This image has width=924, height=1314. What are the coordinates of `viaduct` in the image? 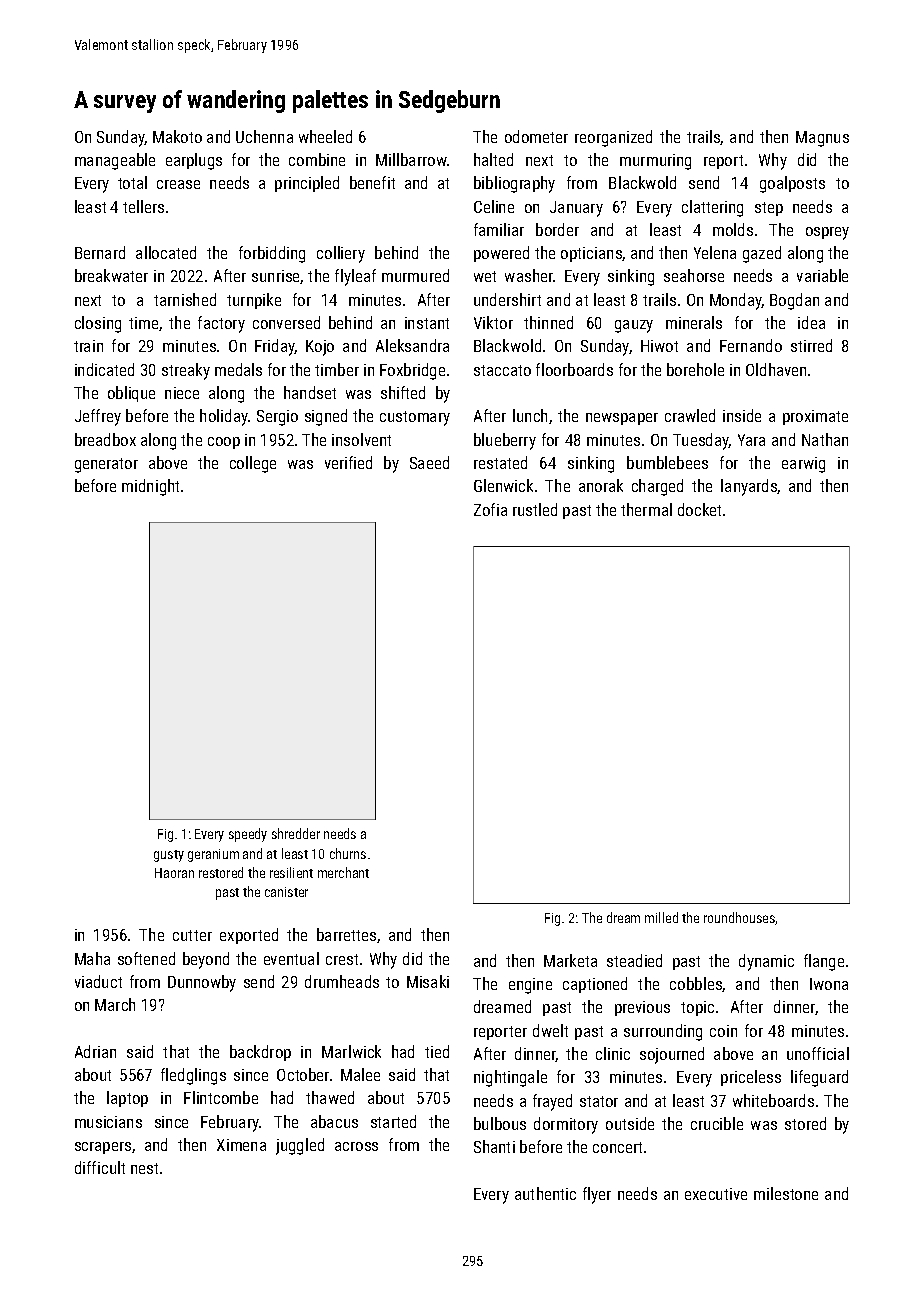 It's located at (98, 981).
